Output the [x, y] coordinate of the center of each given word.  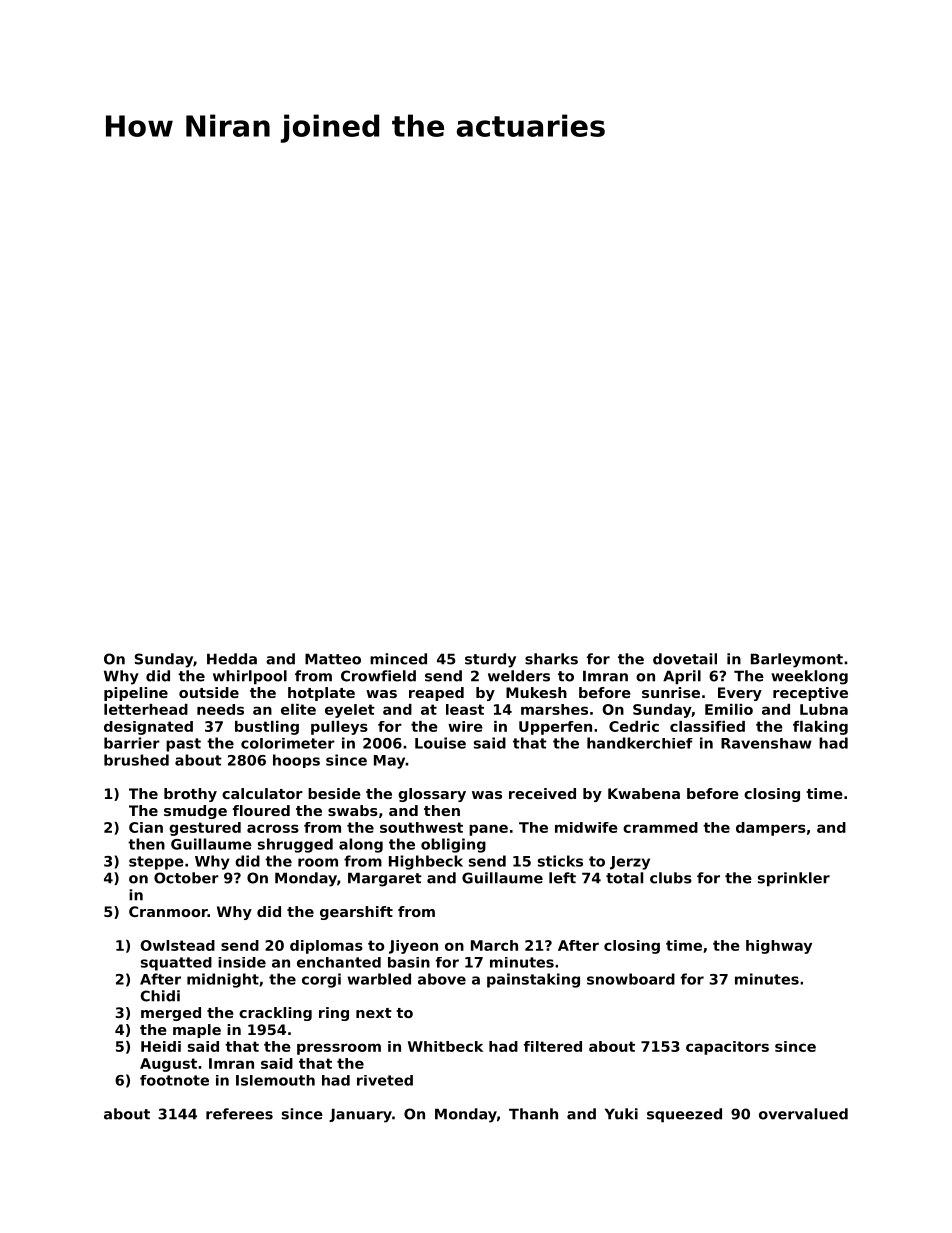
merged [171, 1014]
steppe [156, 863]
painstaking [533, 980]
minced [398, 659]
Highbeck [426, 862]
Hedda [232, 659]
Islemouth [275, 1080]
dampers [771, 829]
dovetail [685, 659]
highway [779, 947]
